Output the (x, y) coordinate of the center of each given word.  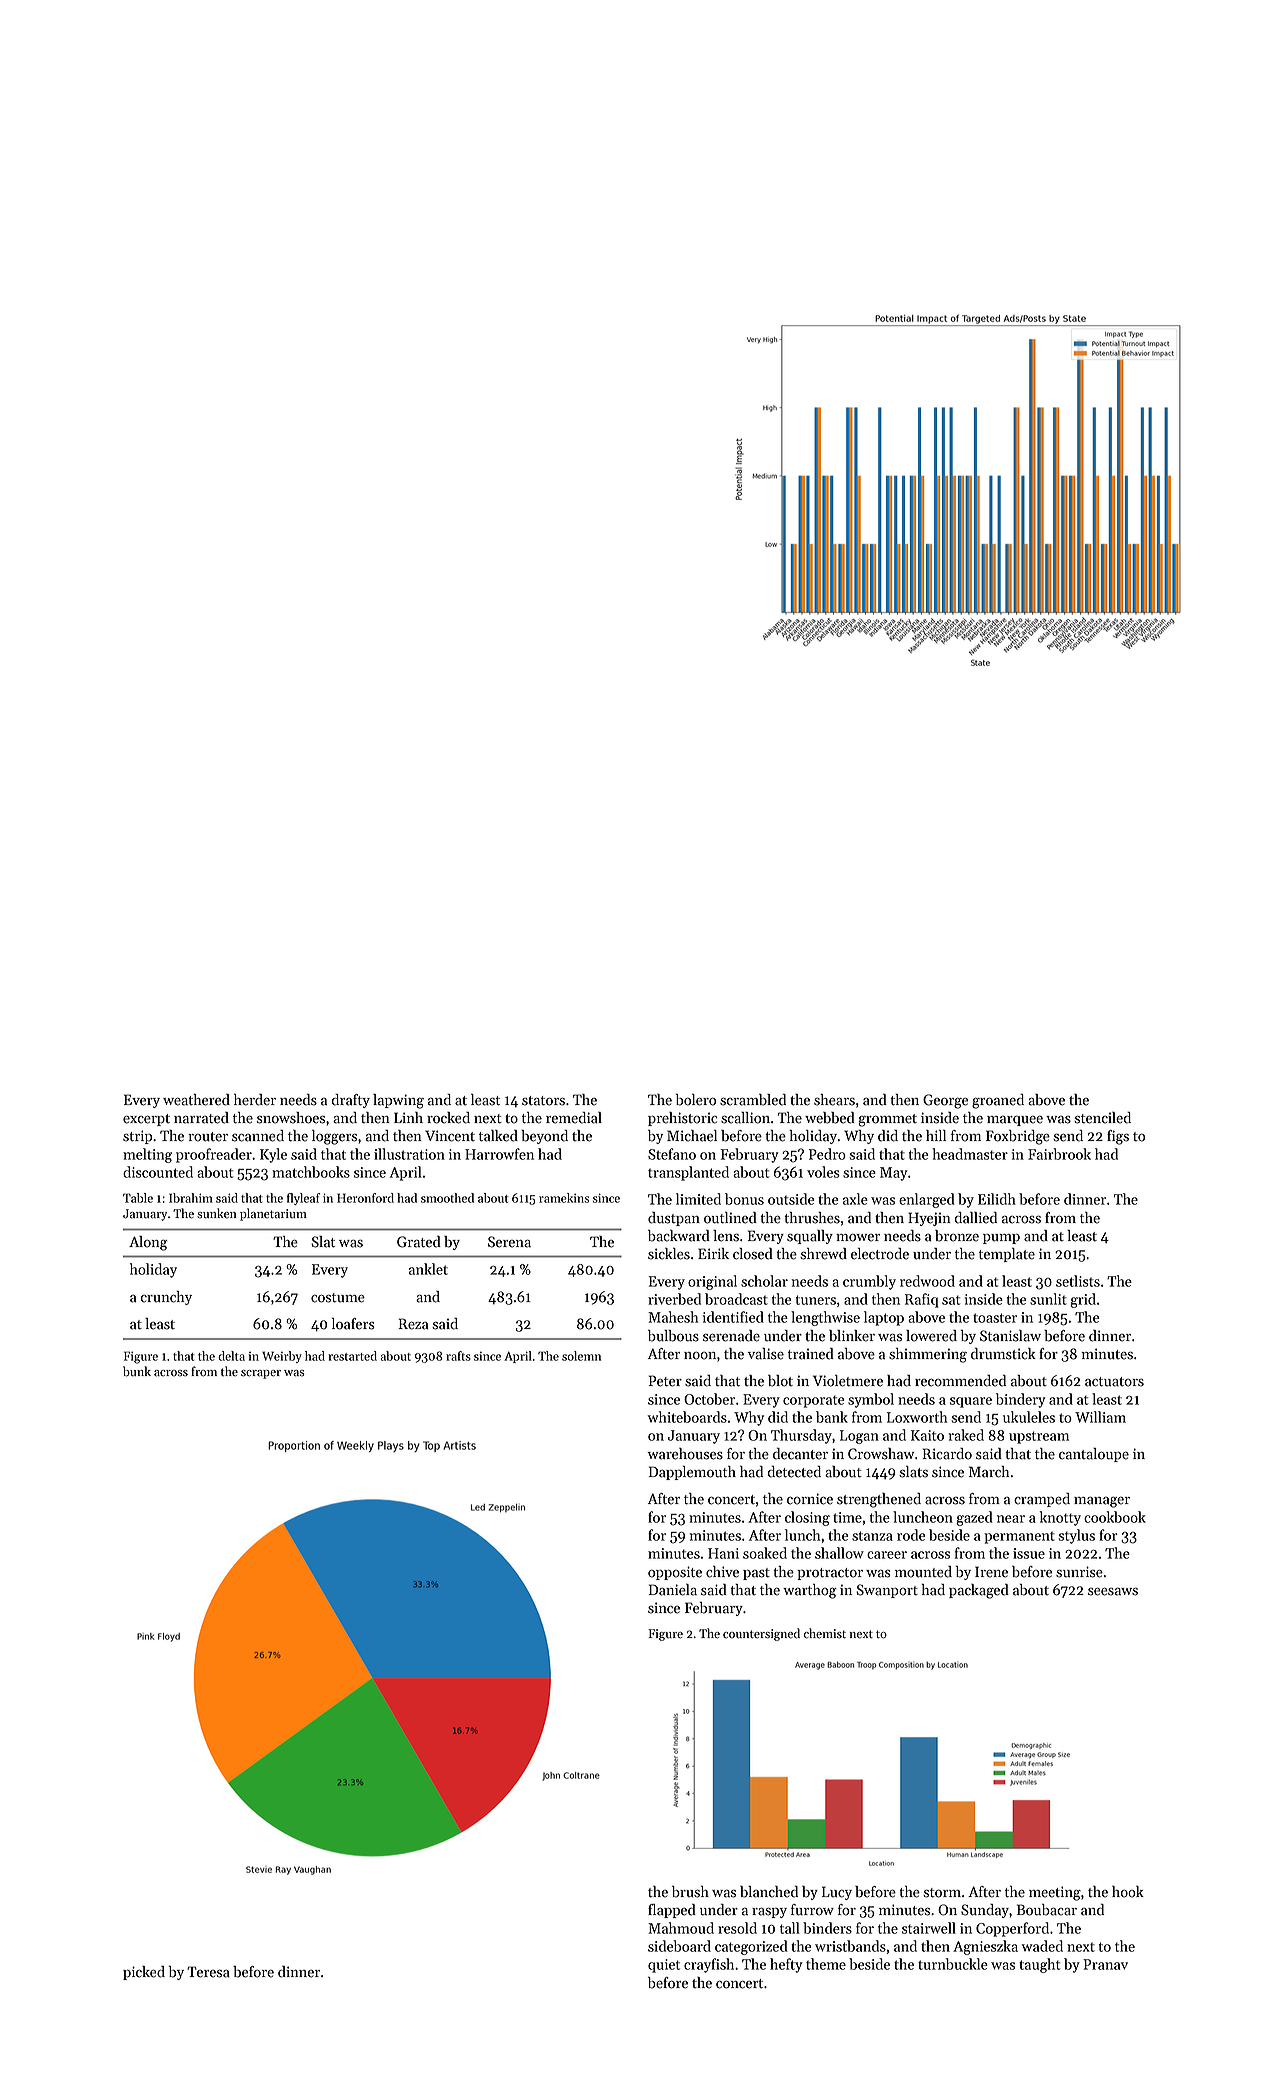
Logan (859, 1437)
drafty (351, 1101)
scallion (745, 1118)
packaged (979, 1591)
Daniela (673, 1590)
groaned (998, 1101)
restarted (352, 1356)
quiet (664, 1966)
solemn (581, 1356)
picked (144, 1973)
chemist (825, 1633)
